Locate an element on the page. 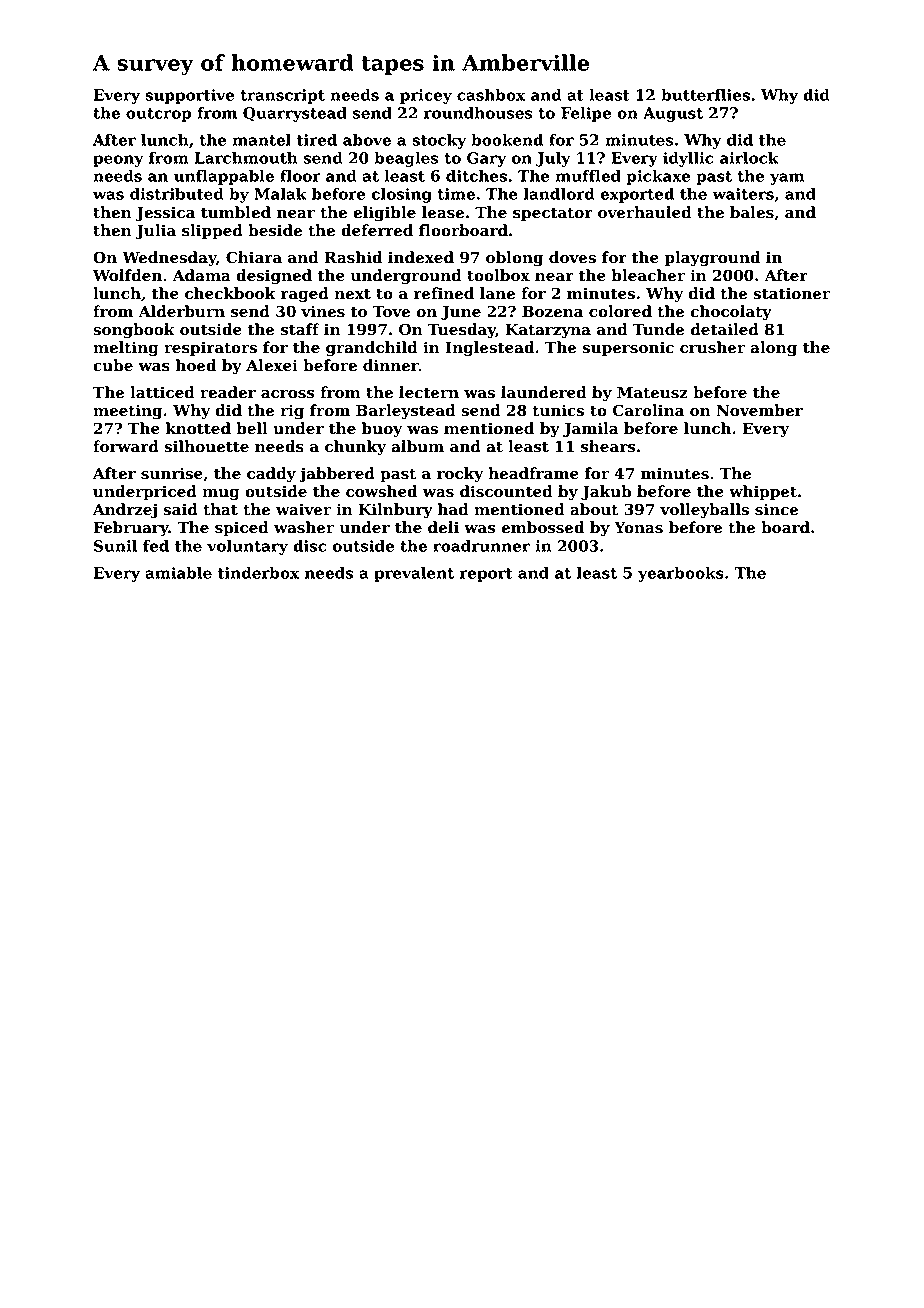  August is located at coordinates (673, 114).
